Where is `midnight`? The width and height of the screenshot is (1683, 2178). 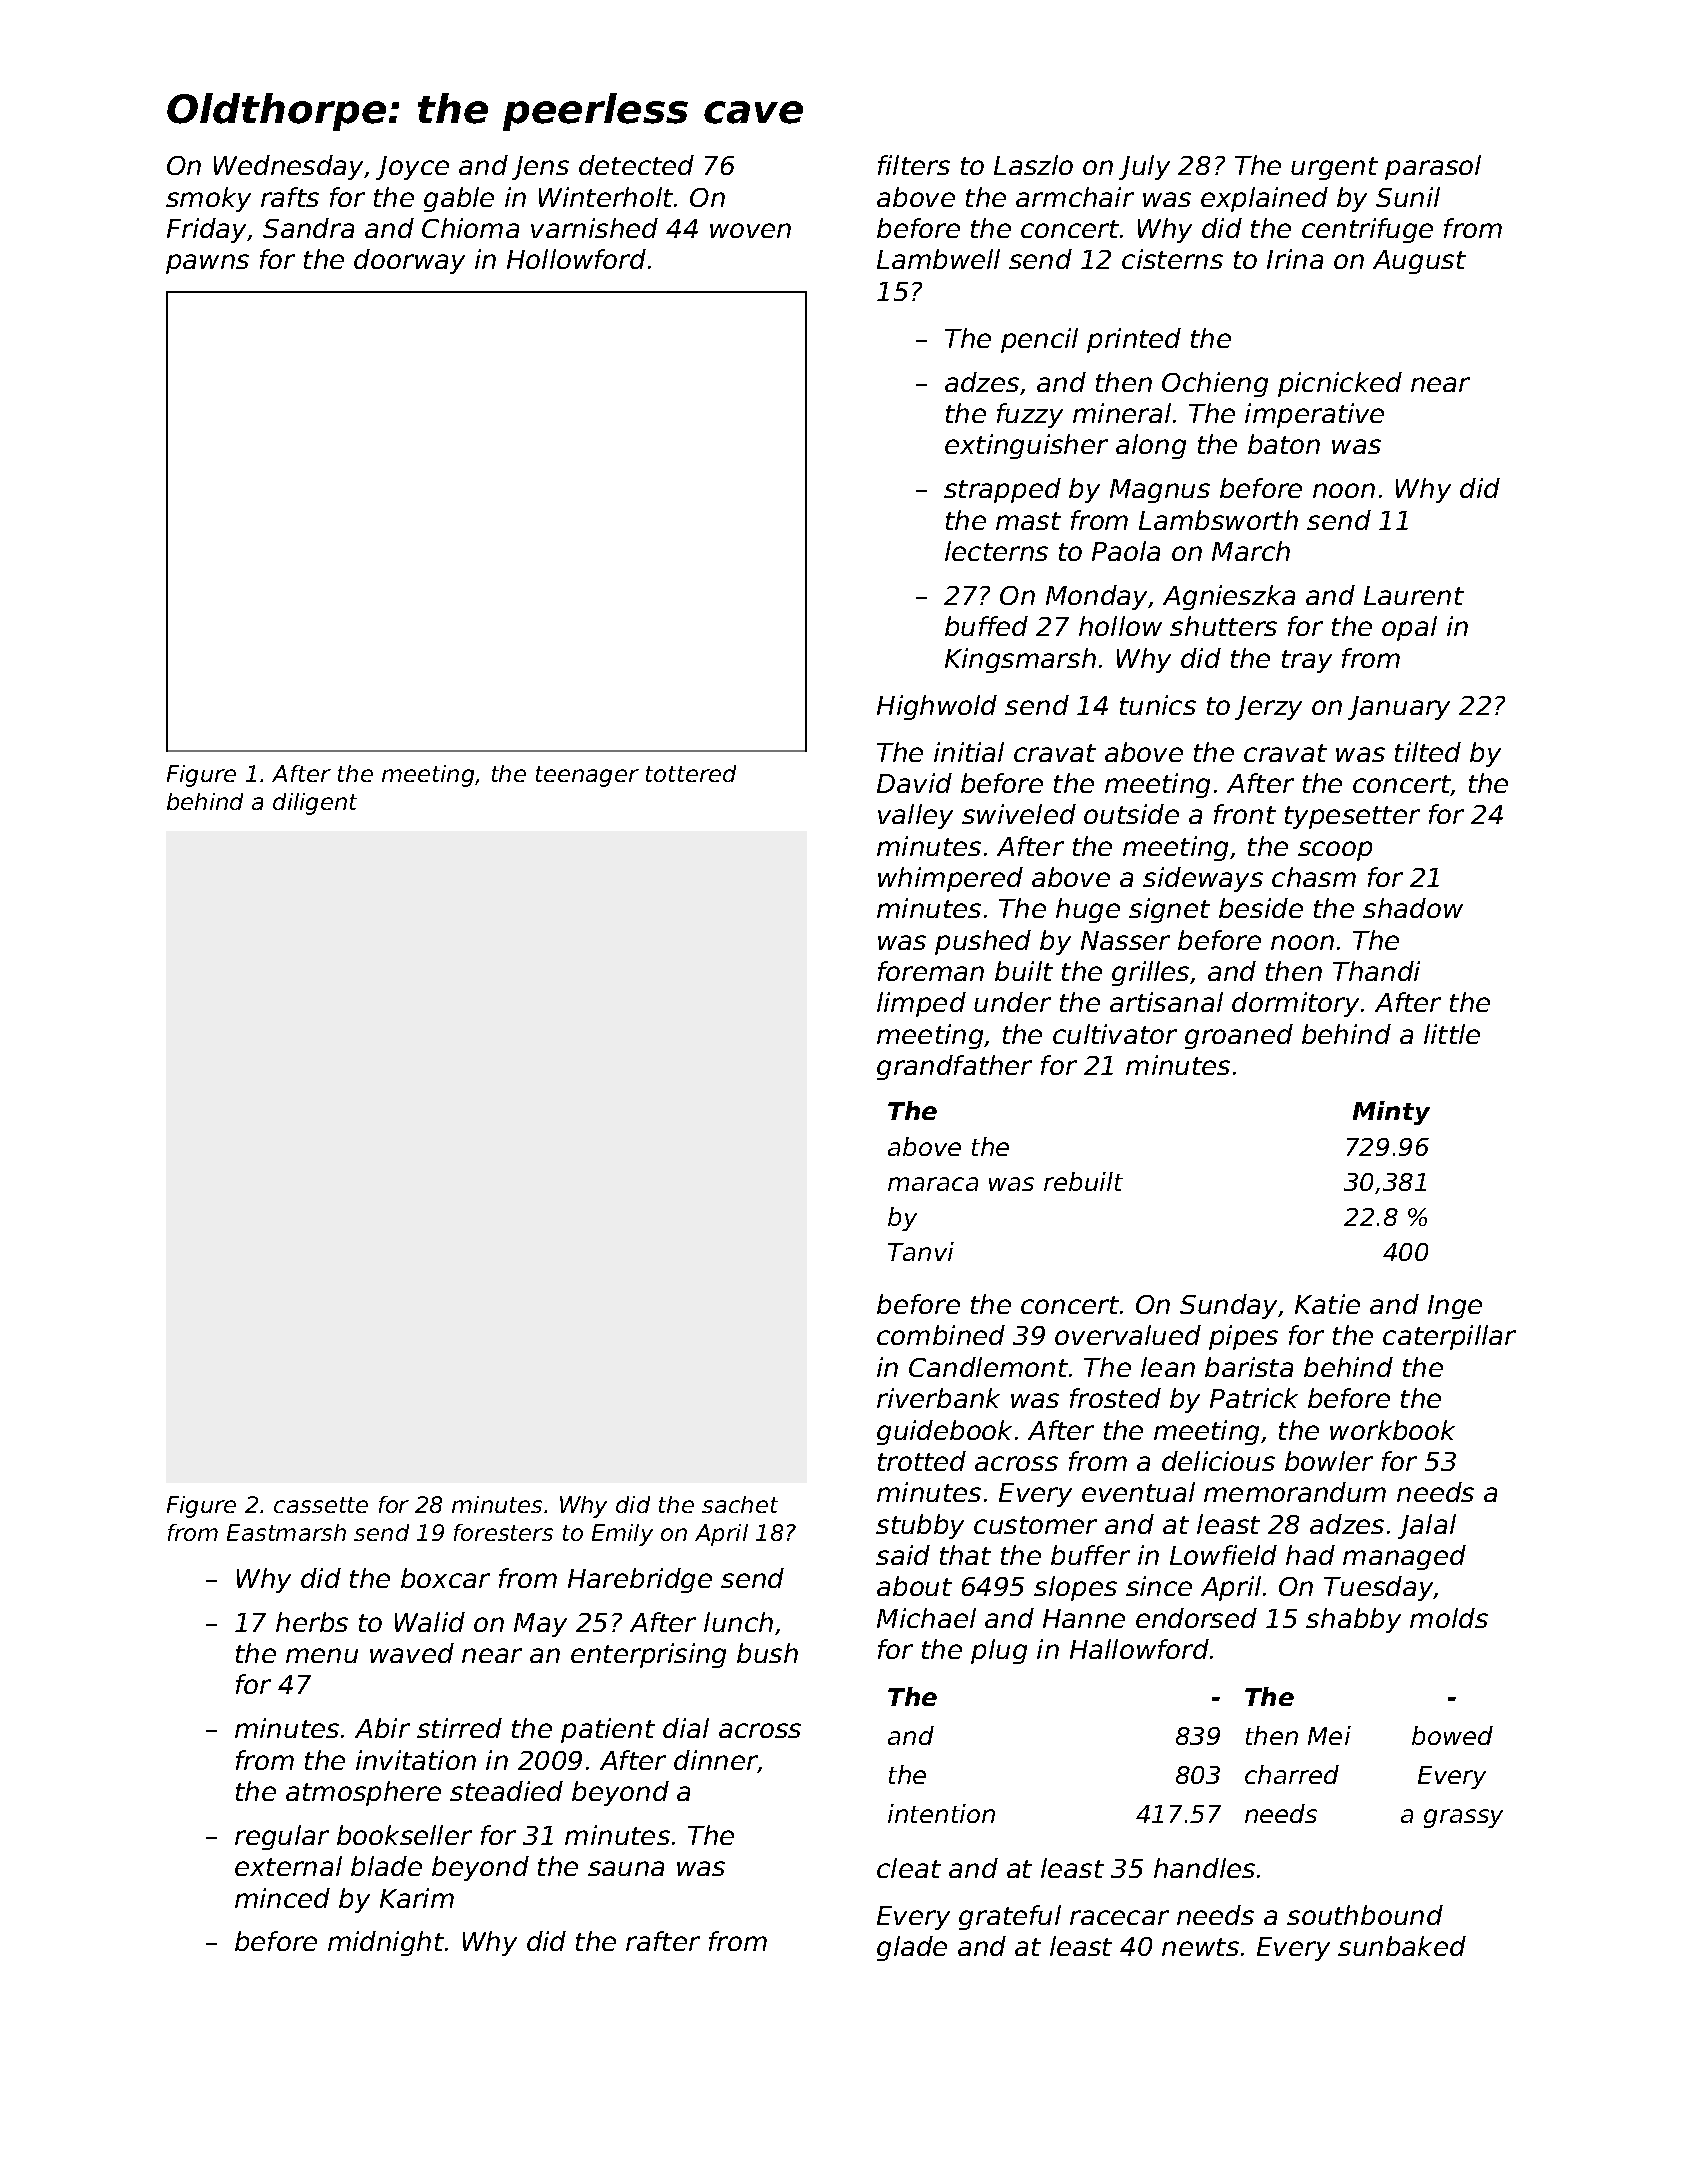 midnight is located at coordinates (386, 1943).
